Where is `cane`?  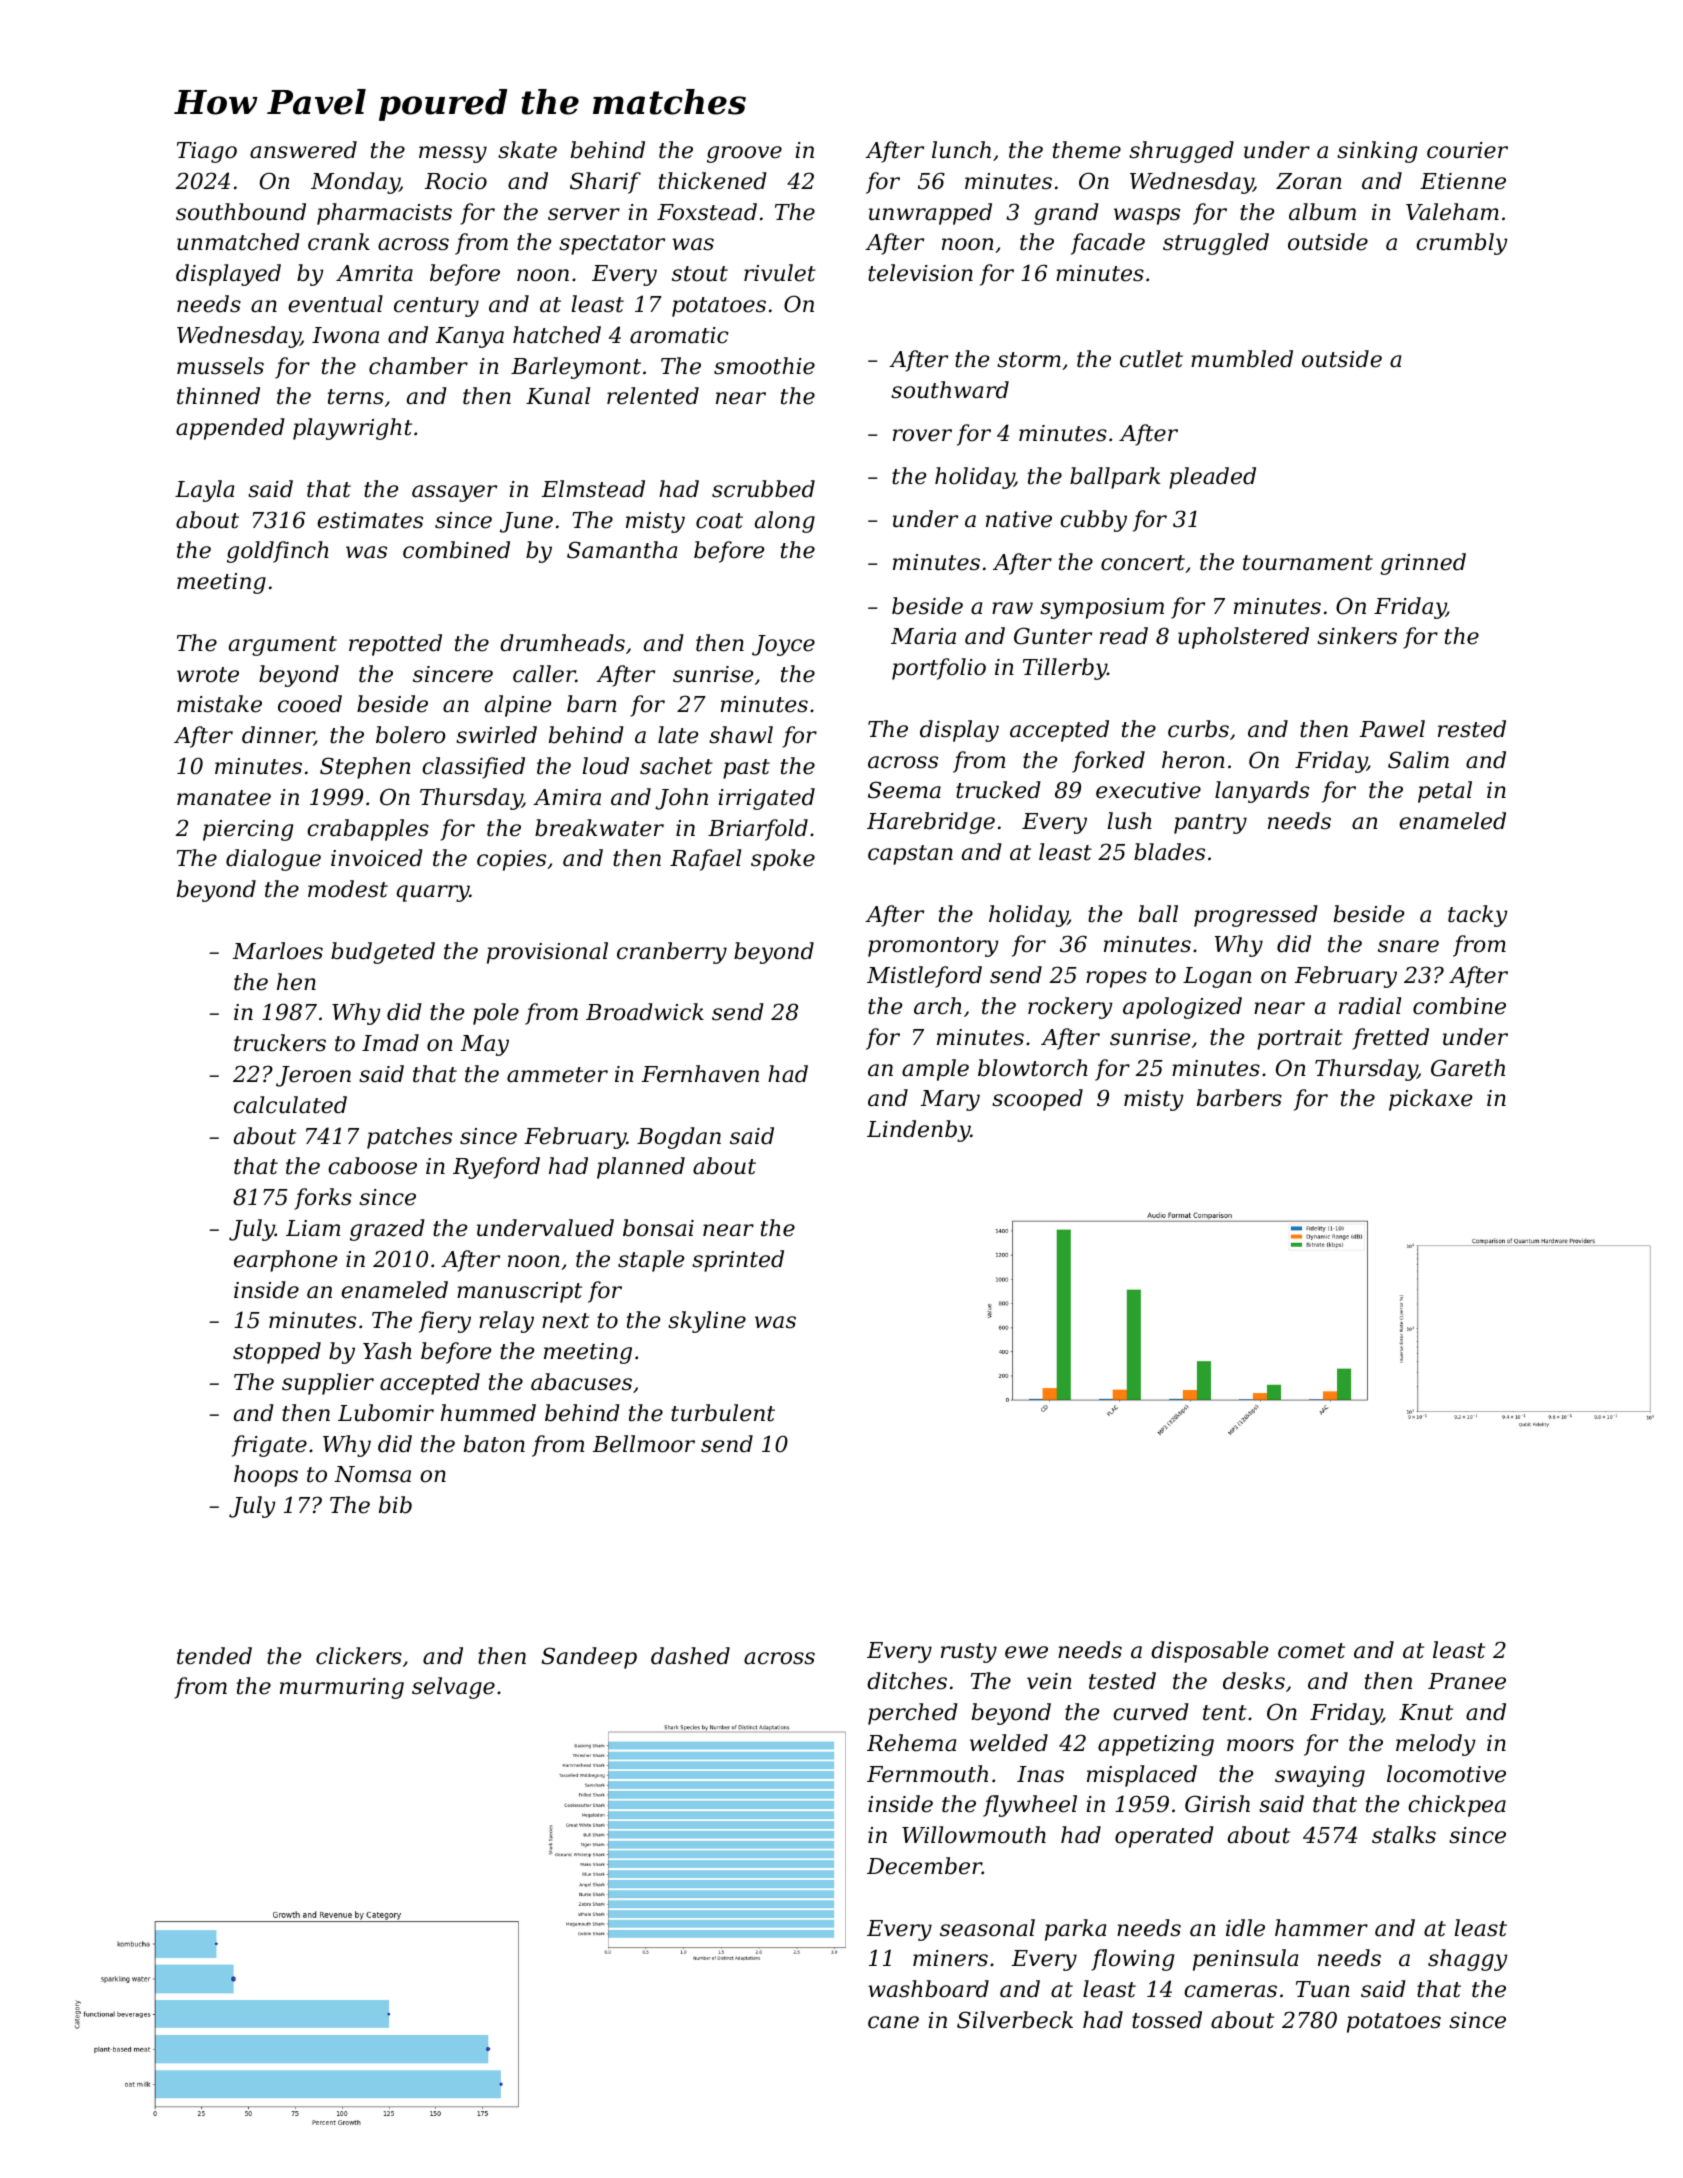 cane is located at coordinates (893, 2022).
